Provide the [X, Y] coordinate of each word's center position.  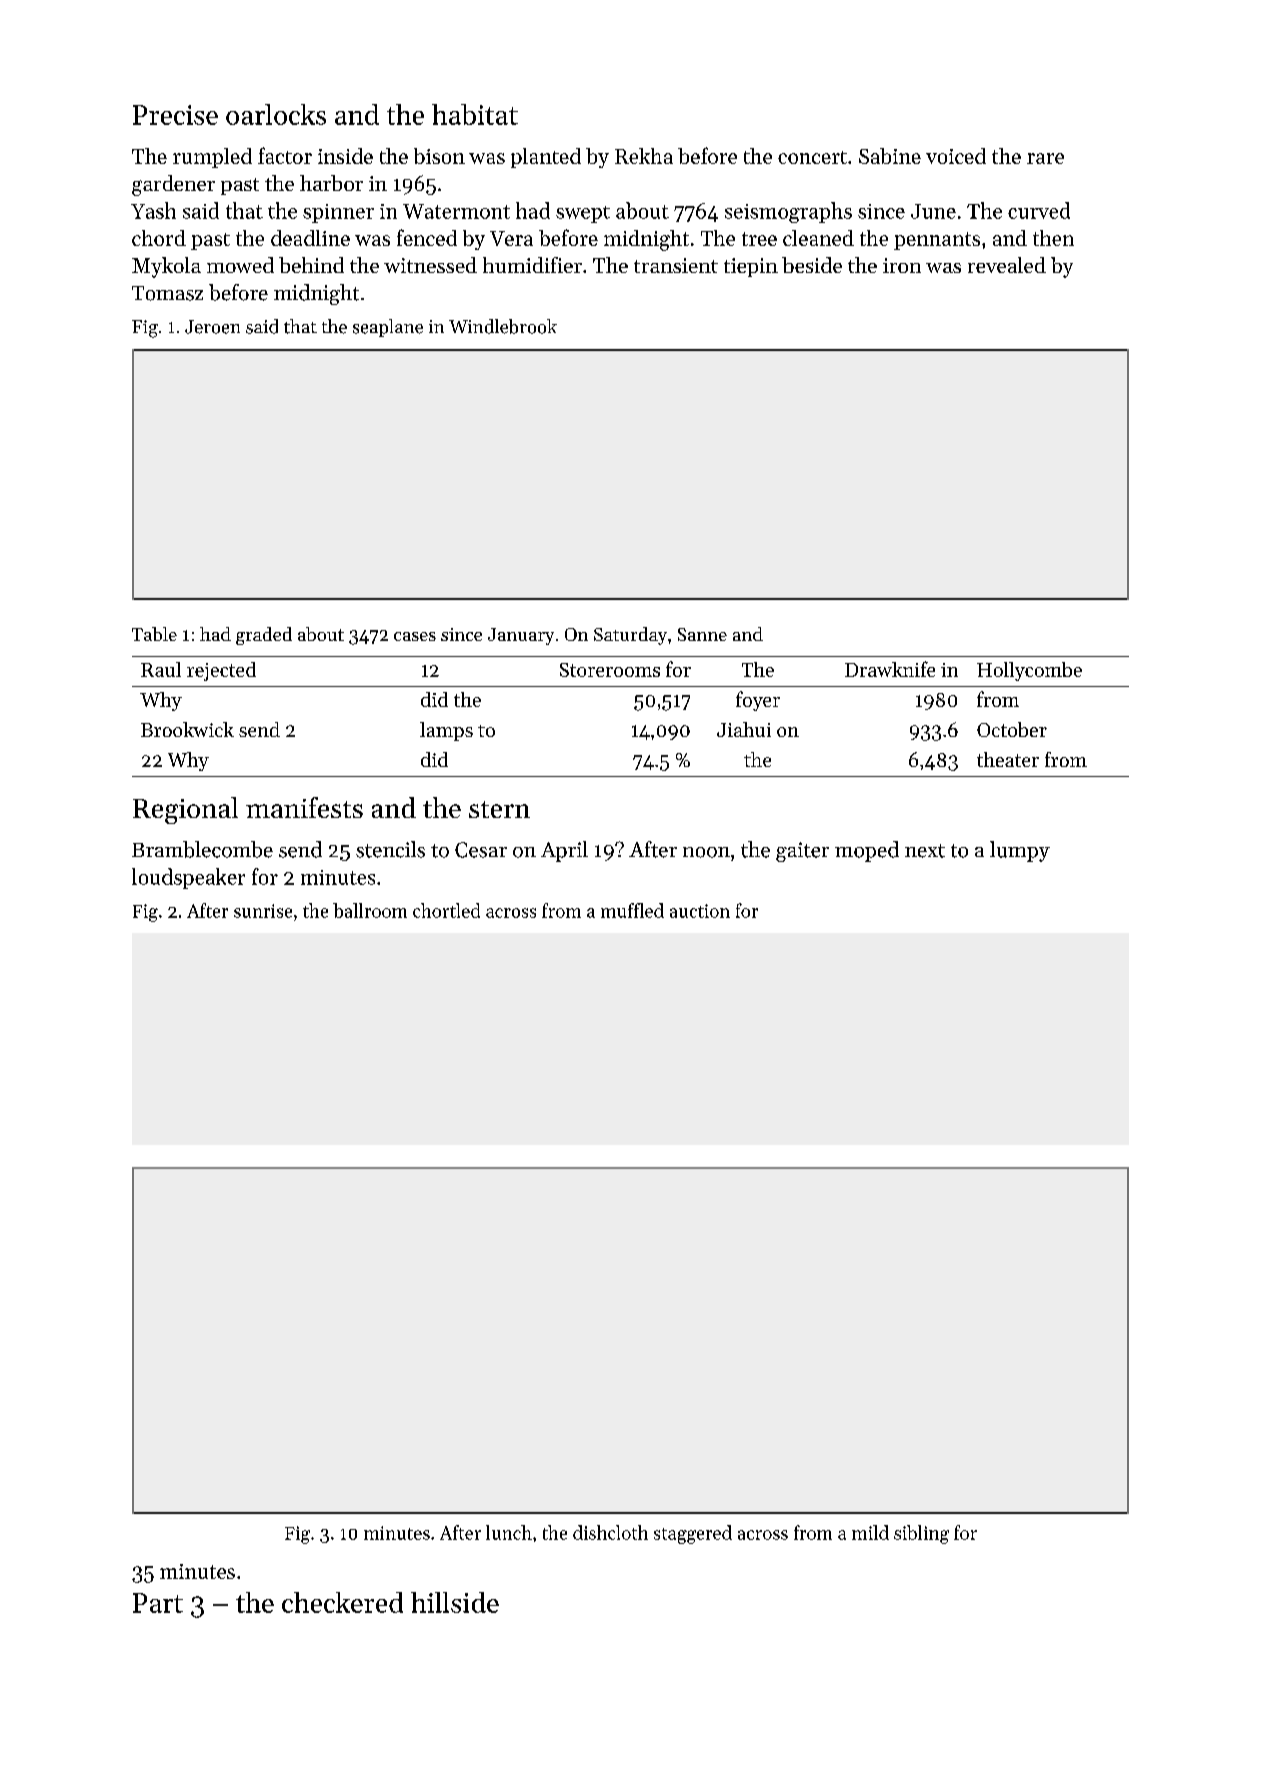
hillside [455, 1602]
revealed [1007, 265]
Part [158, 1603]
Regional [185, 810]
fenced [427, 237]
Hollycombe [1029, 671]
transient [676, 265]
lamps [446, 731]
